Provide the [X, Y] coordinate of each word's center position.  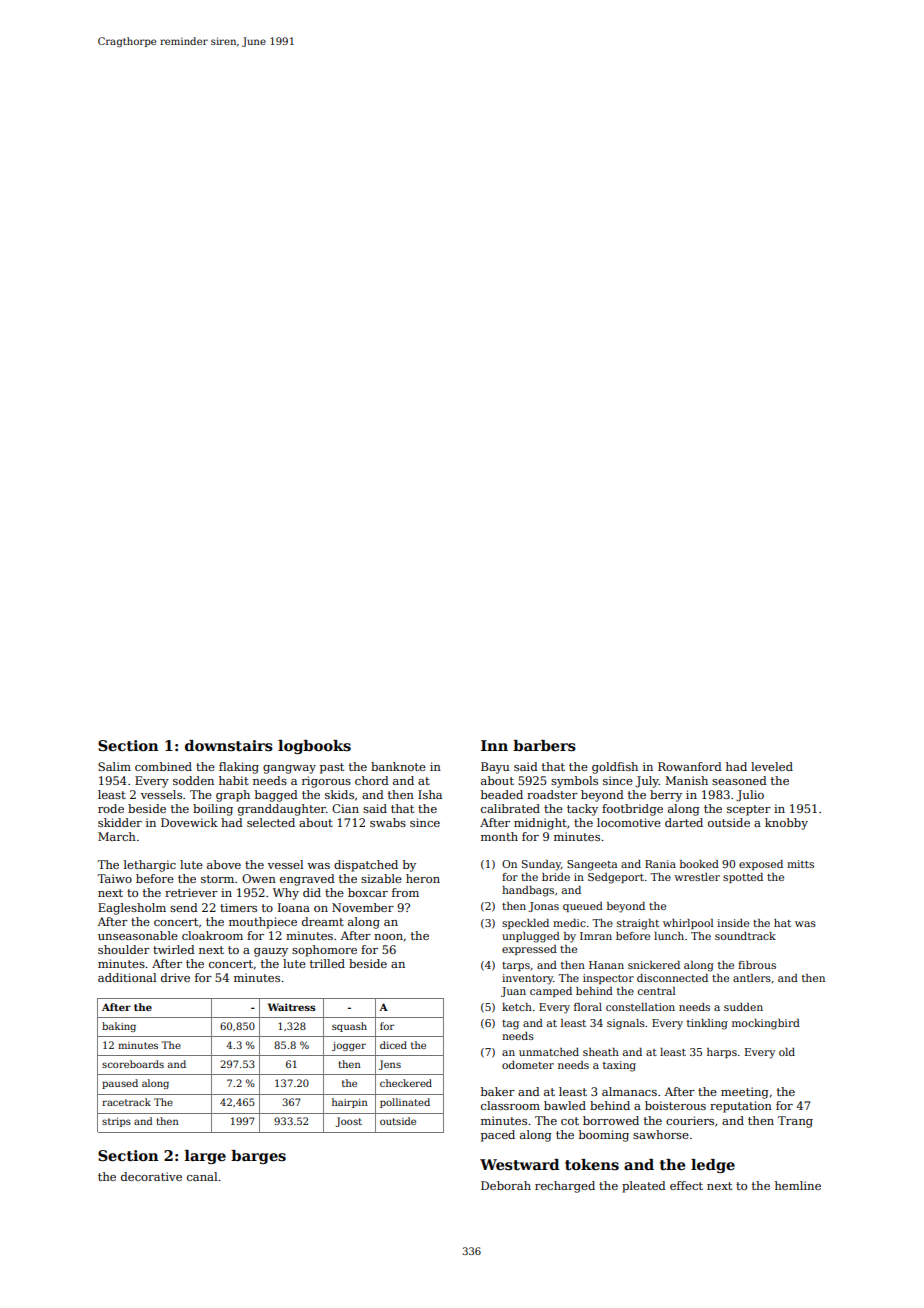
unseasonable [138, 935]
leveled [772, 766]
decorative [151, 1176]
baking [119, 1027]
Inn [494, 745]
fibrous [757, 965]
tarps [516, 966]
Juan [513, 992]
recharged [565, 1187]
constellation [640, 1007]
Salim [114, 766]
